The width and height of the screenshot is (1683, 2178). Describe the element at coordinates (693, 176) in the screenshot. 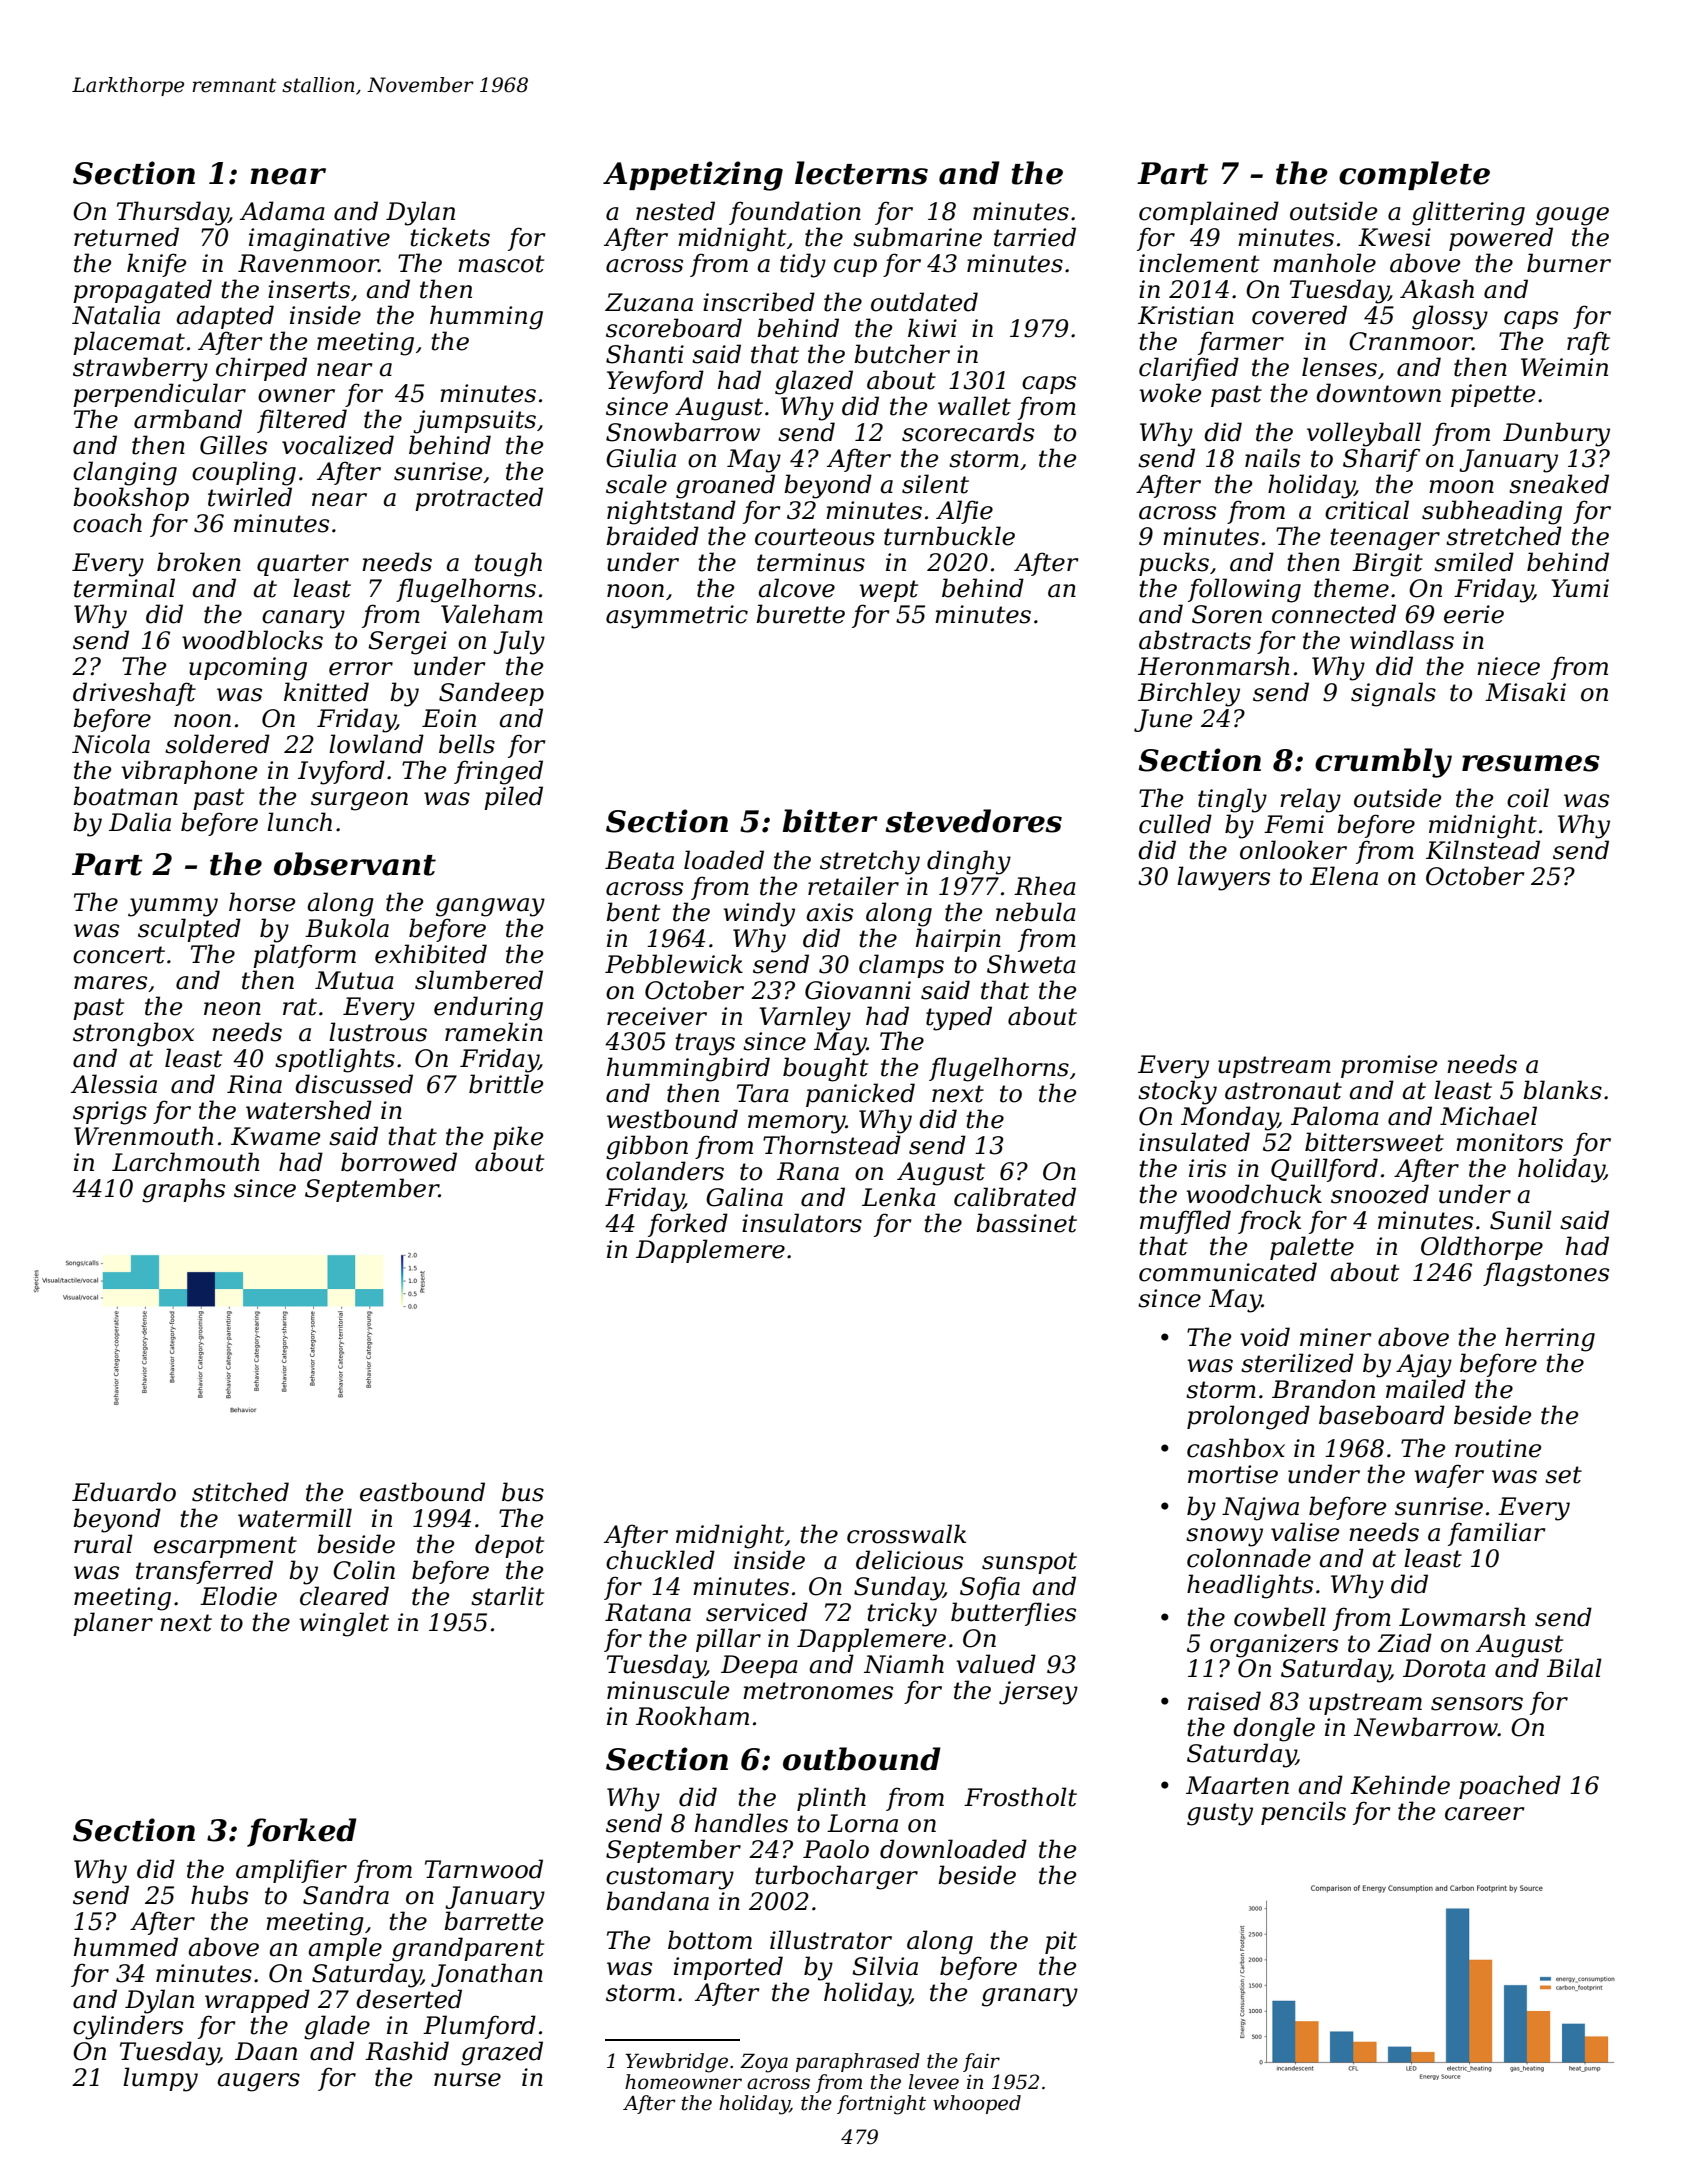

I see `Appetizing` at that location.
